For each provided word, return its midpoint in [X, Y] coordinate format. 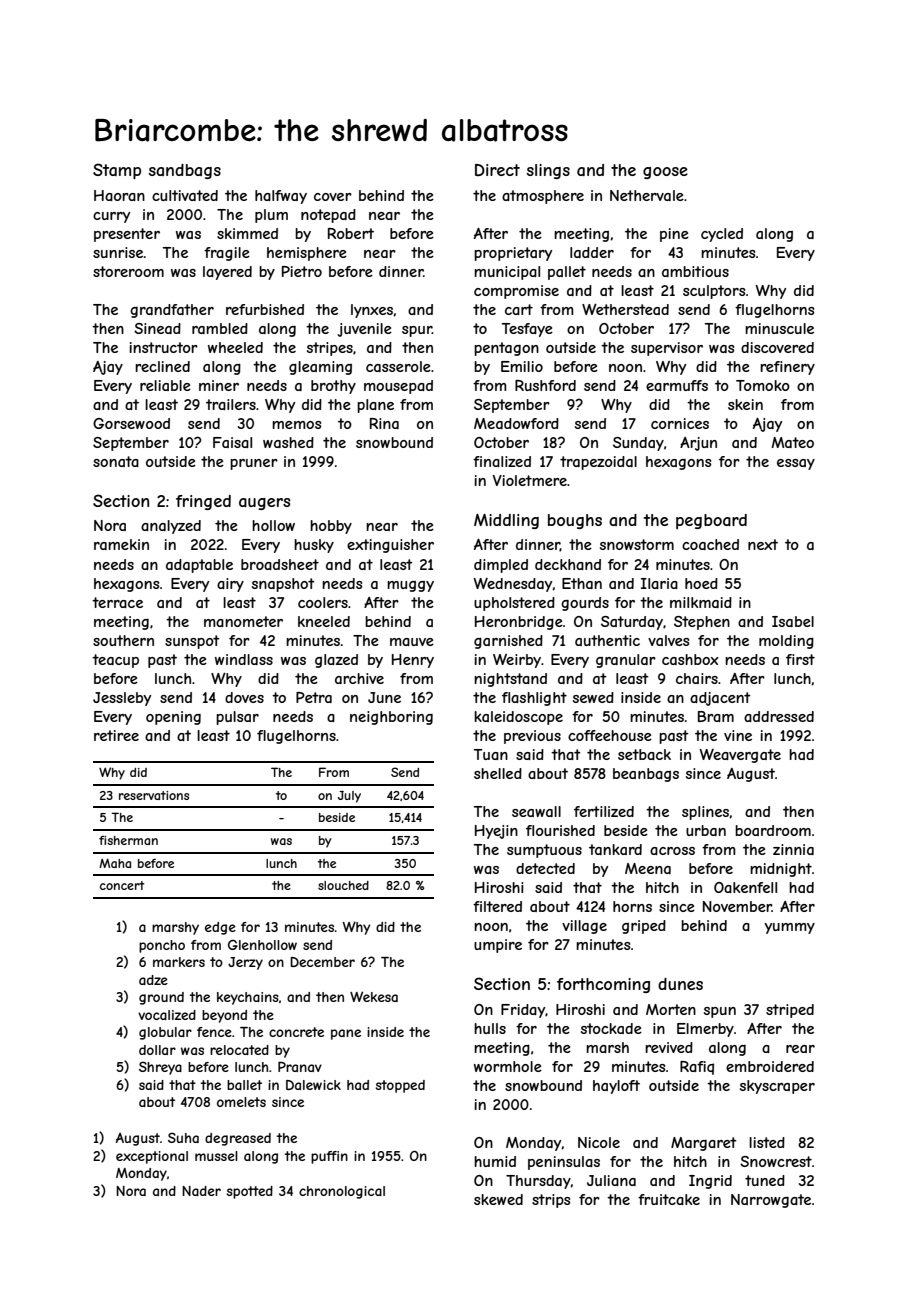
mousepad [398, 387]
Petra [314, 697]
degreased [238, 1139]
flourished [560, 830]
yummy [789, 928]
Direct [497, 170]
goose [665, 173]
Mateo [793, 442]
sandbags [185, 171]
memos [296, 425]
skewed [498, 1199]
